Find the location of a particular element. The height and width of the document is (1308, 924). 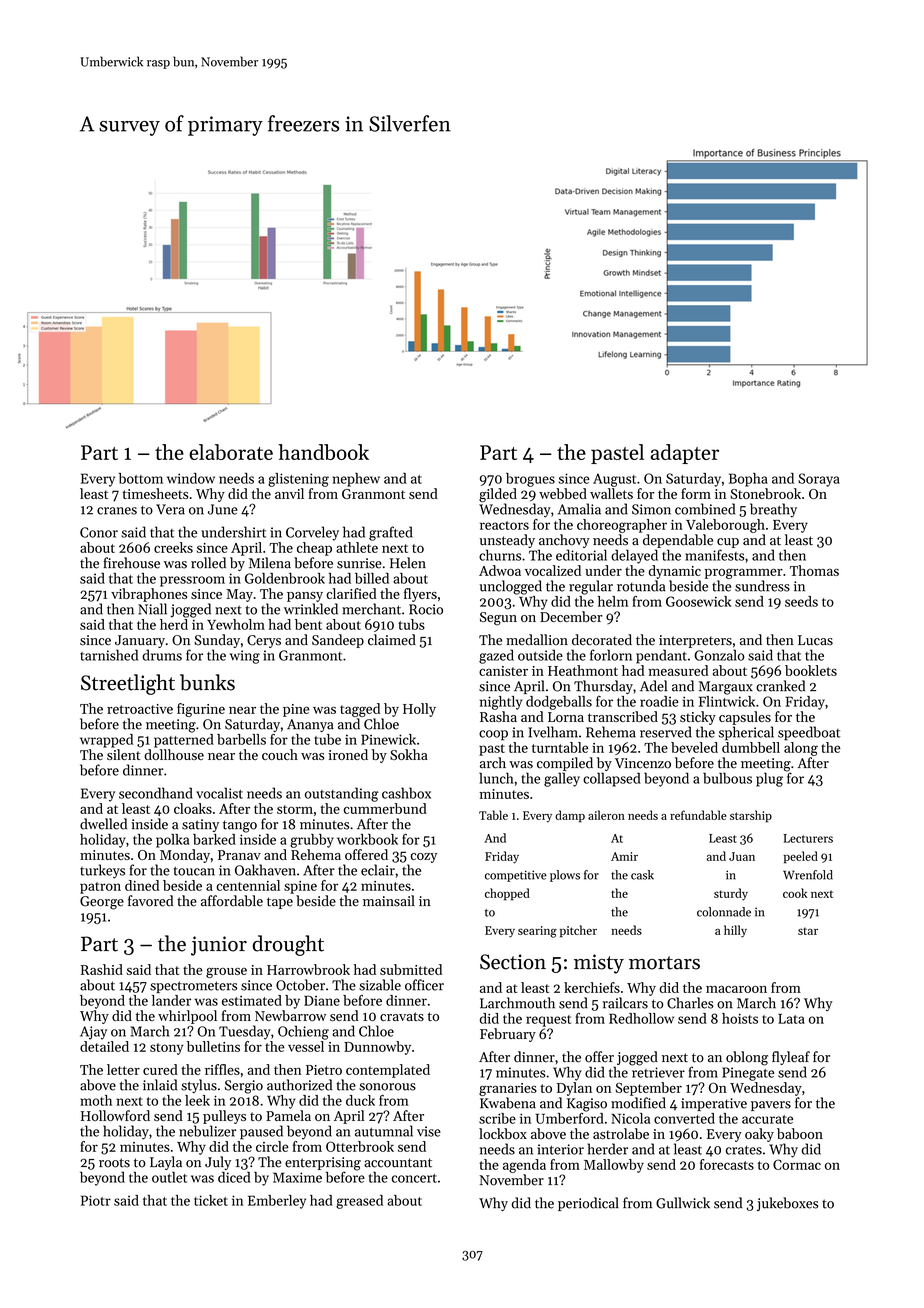

tarnished is located at coordinates (109, 655).
